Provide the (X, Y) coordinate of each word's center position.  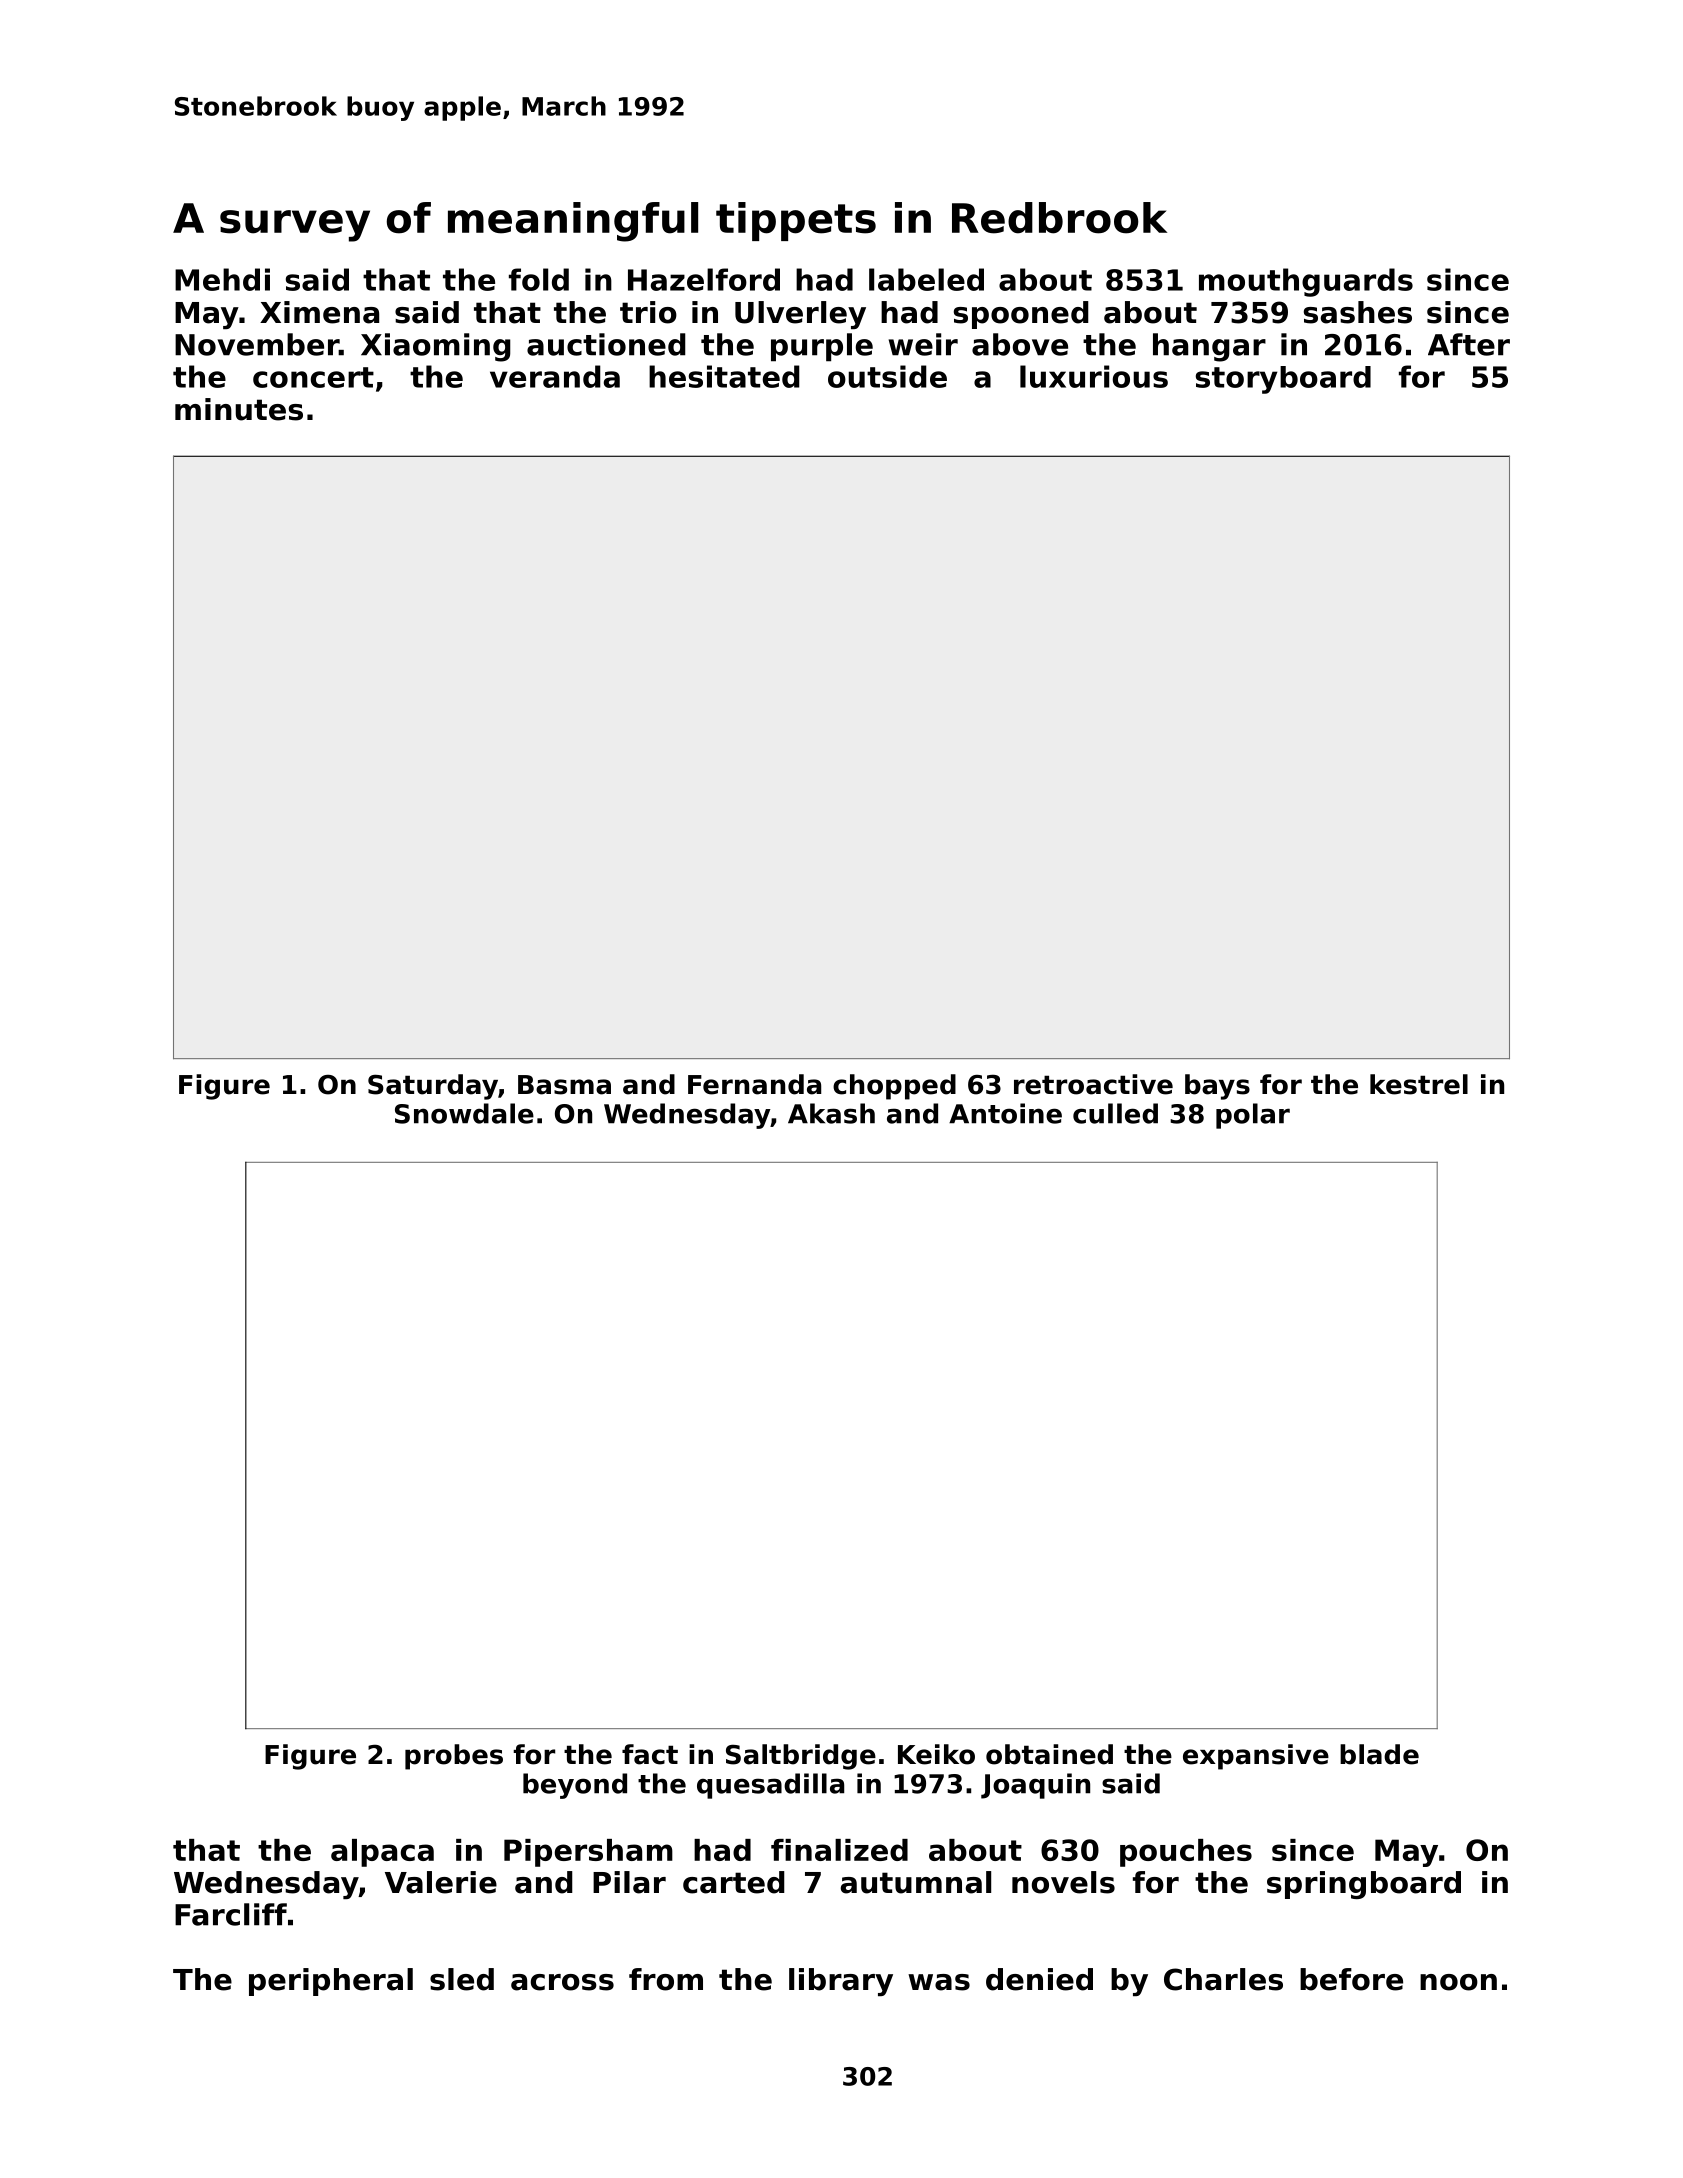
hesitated (724, 376)
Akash (831, 1113)
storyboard (1283, 380)
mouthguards (1306, 282)
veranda (555, 376)
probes (454, 1757)
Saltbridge (801, 1757)
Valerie (441, 1882)
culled (1115, 1113)
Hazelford (704, 279)
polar (1253, 1116)
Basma (564, 1085)
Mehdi (222, 279)
